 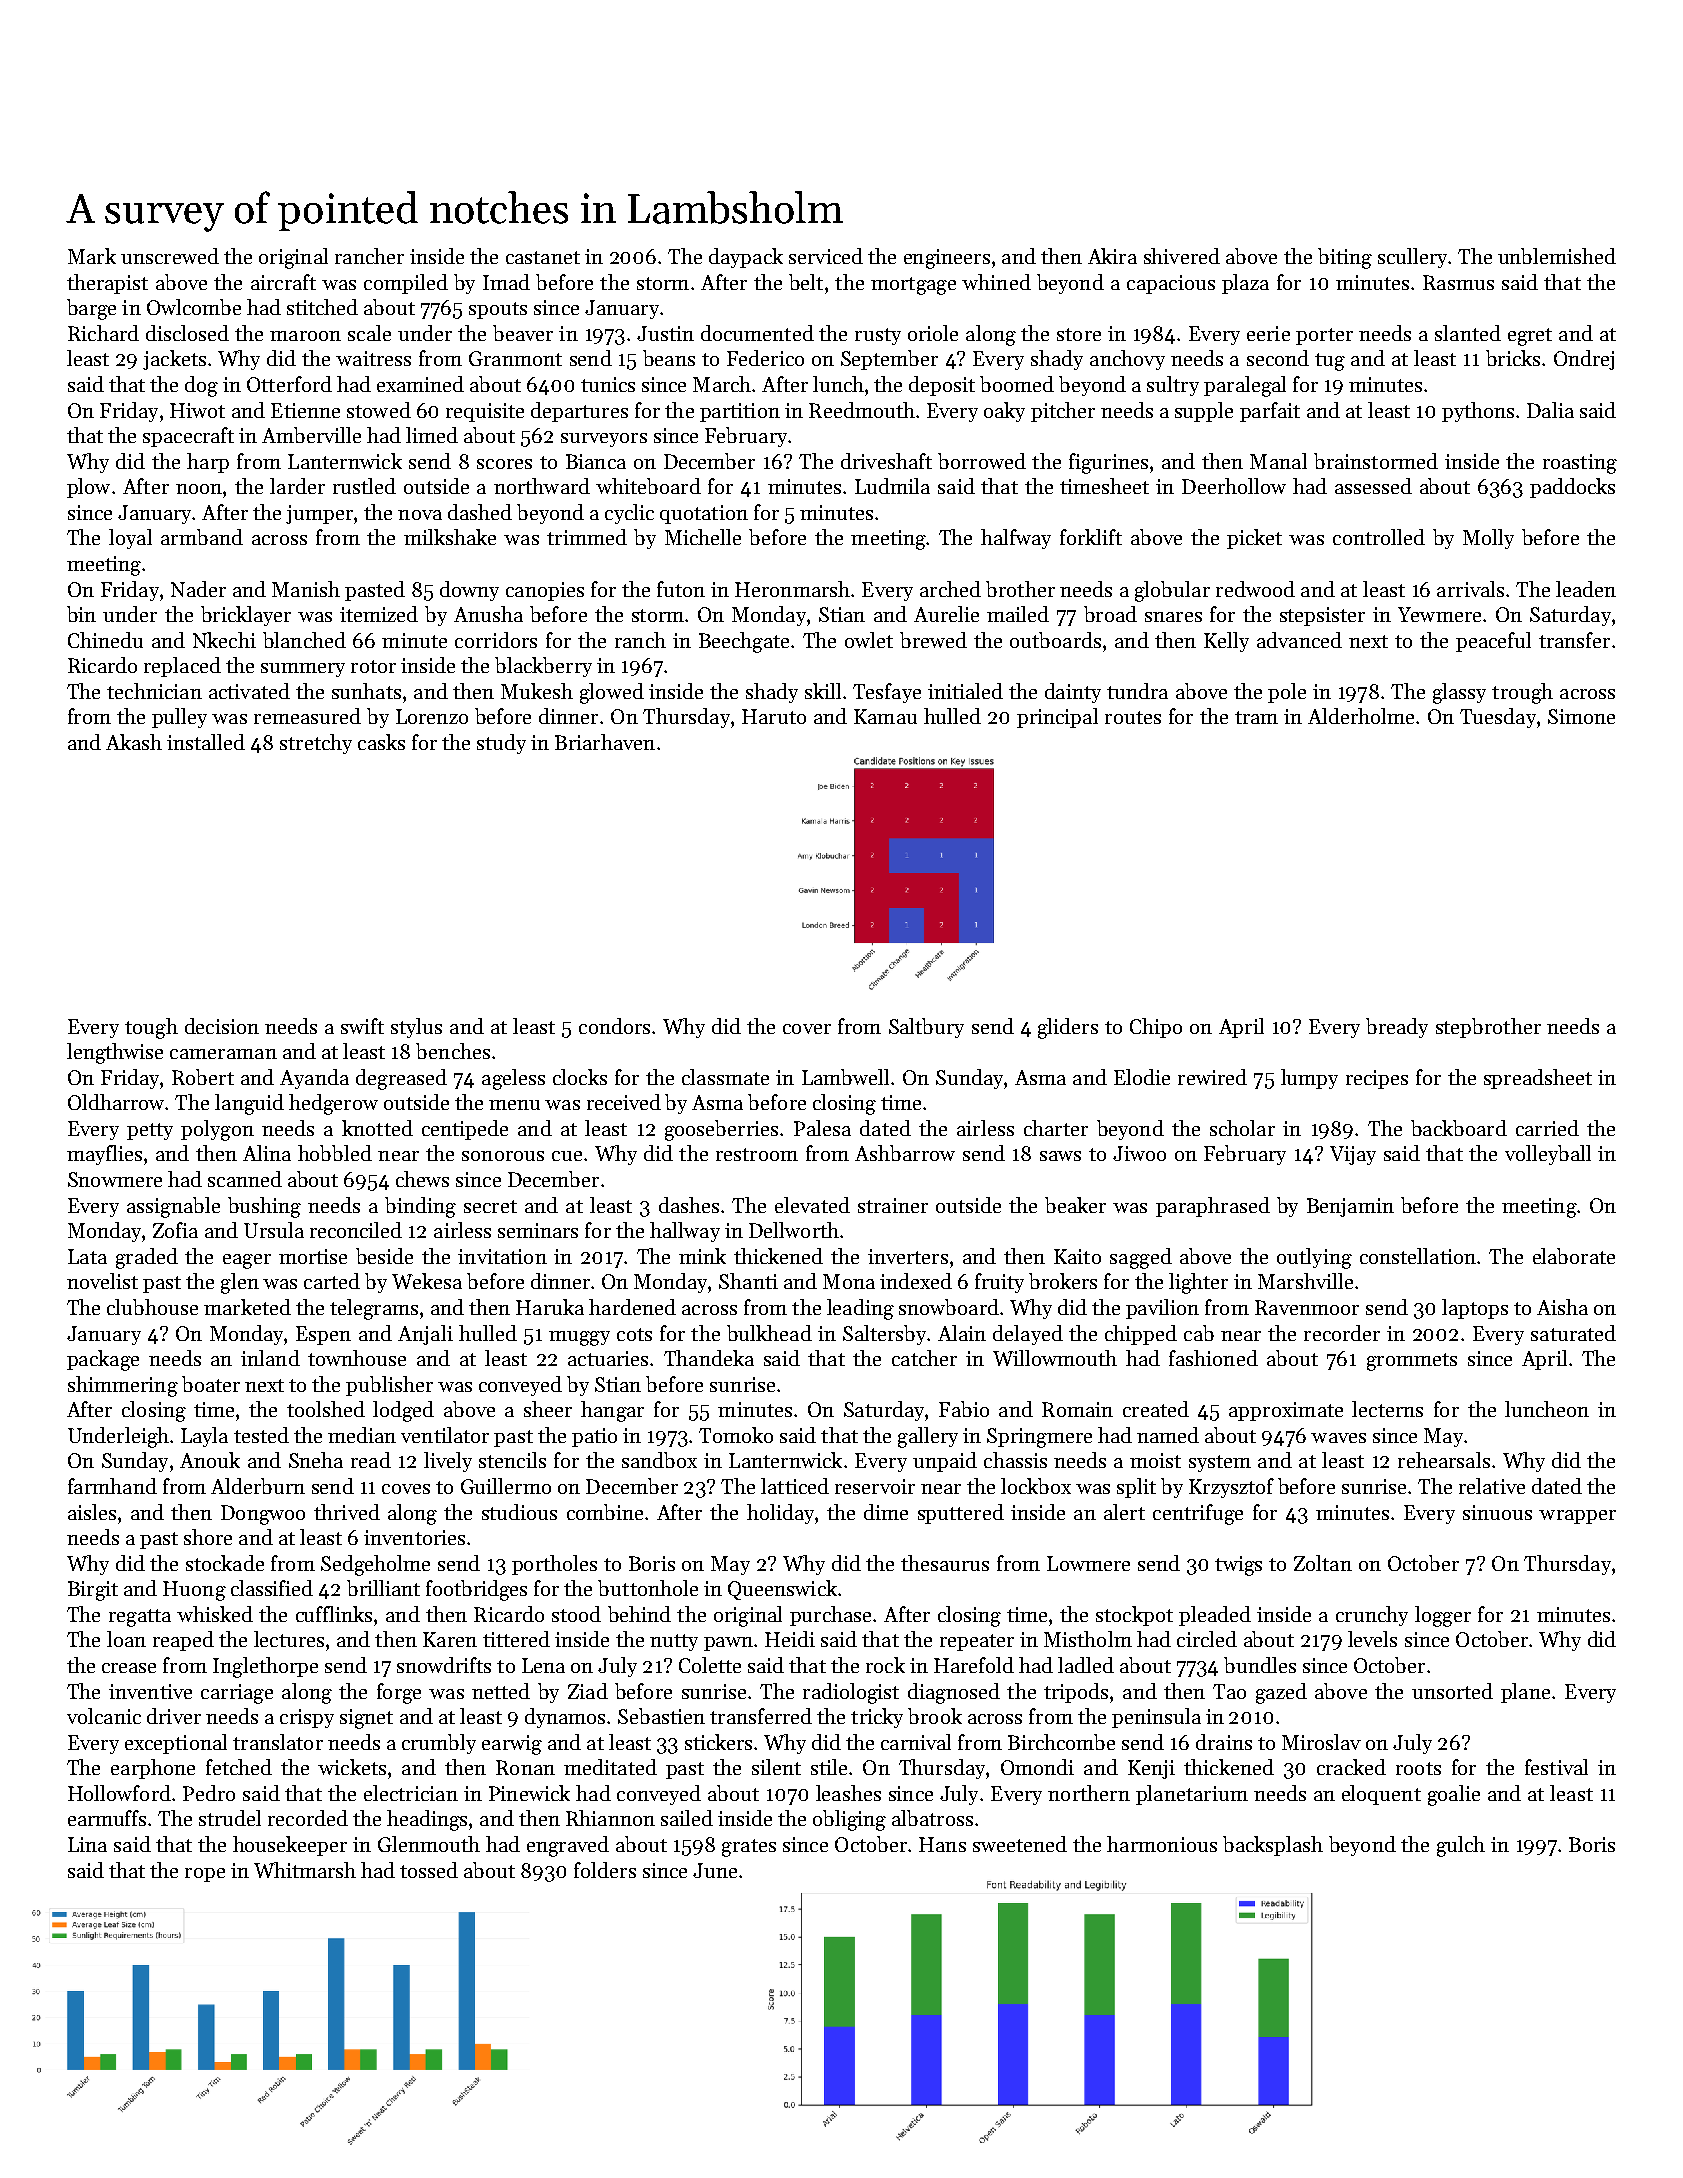 I want to click on tough, so click(x=151, y=1028).
